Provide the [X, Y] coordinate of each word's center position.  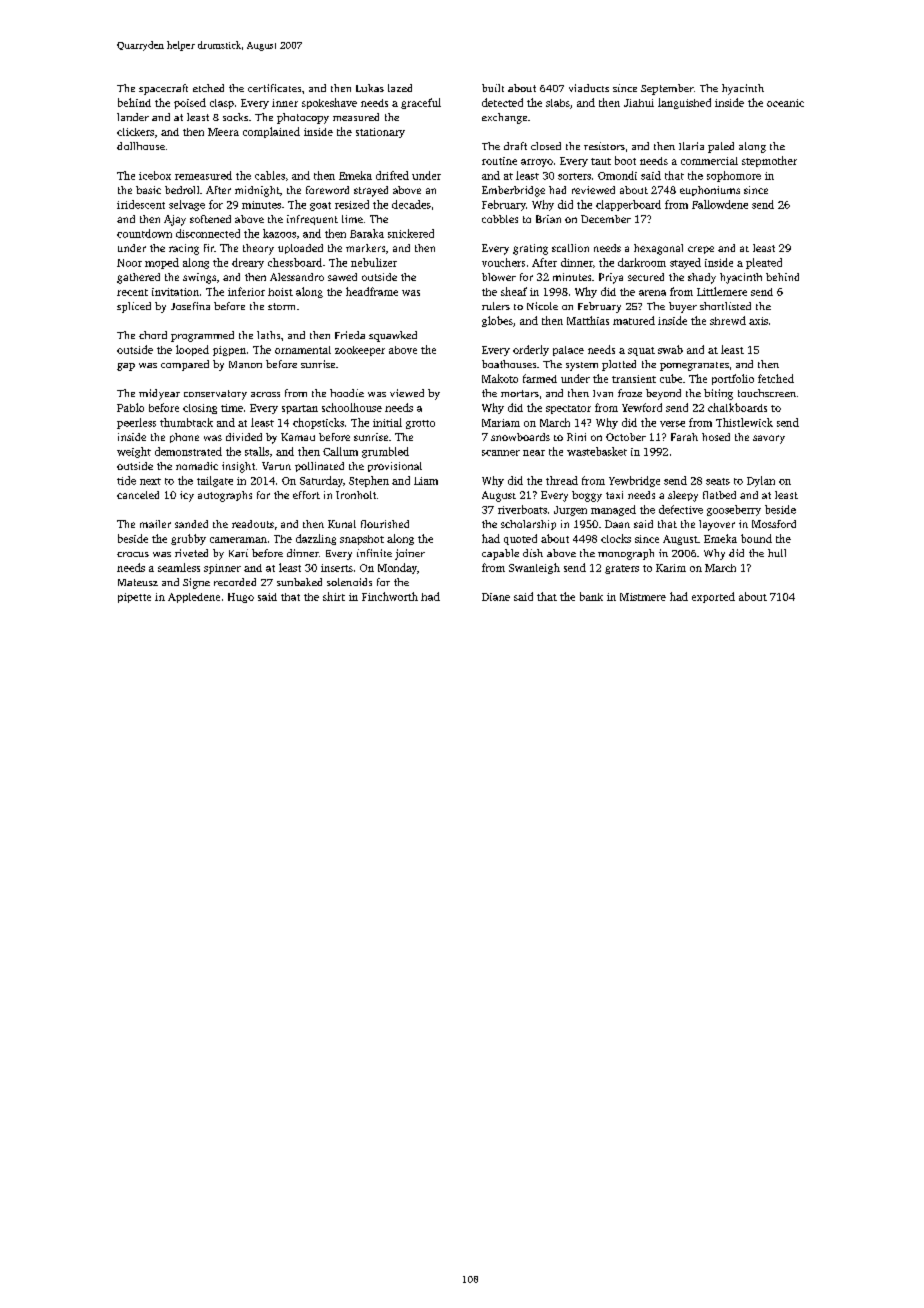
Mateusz [138, 582]
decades [411, 204]
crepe [701, 250]
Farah [684, 437]
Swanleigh [534, 568]
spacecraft [163, 89]
